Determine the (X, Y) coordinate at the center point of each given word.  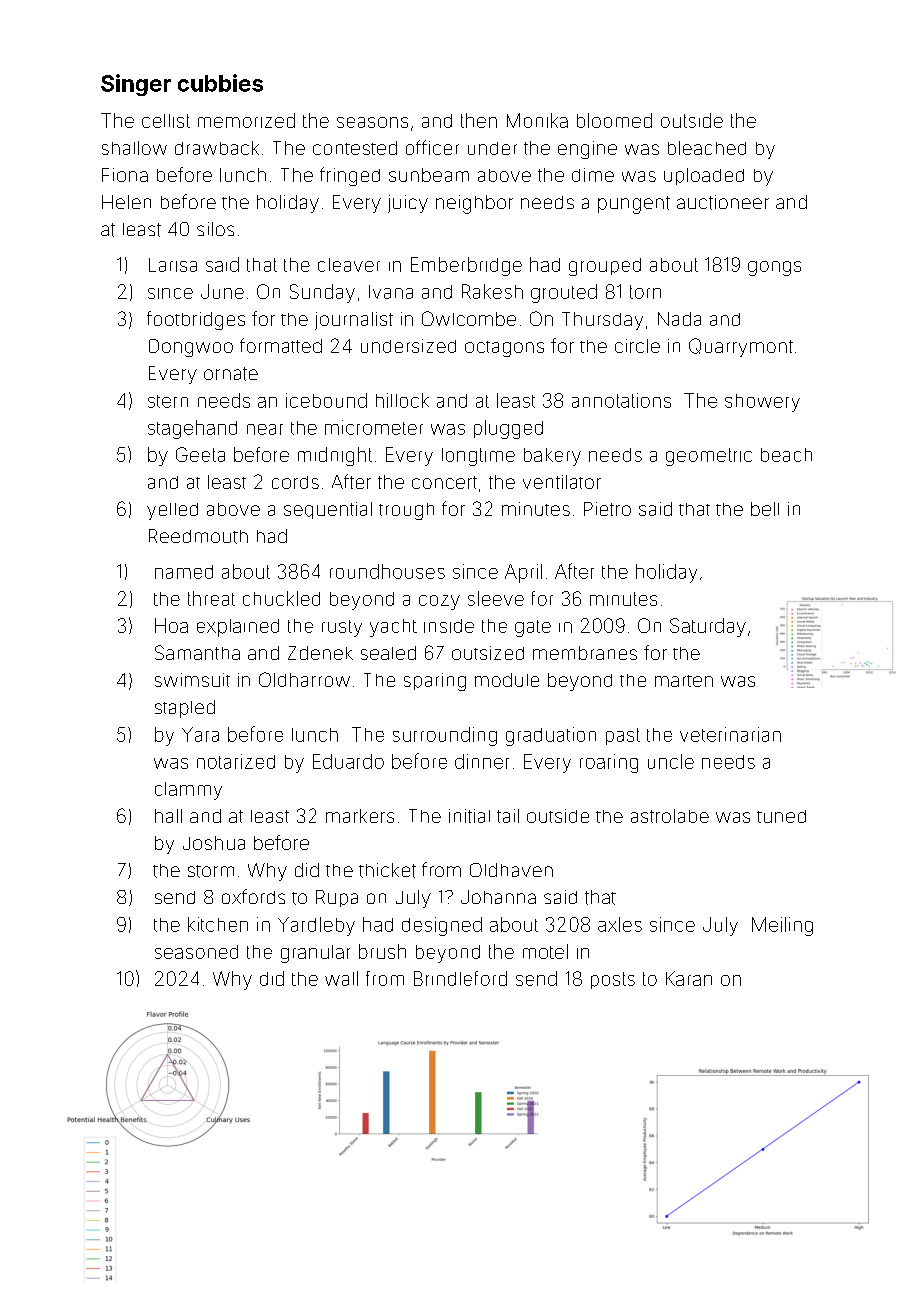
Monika (537, 120)
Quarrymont (741, 347)
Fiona (125, 175)
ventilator (562, 482)
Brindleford (460, 978)
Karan (689, 978)
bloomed (614, 120)
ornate (231, 374)
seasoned (196, 952)
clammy (188, 791)
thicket (387, 870)
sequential (328, 510)
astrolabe (670, 816)
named (184, 572)
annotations (621, 400)
